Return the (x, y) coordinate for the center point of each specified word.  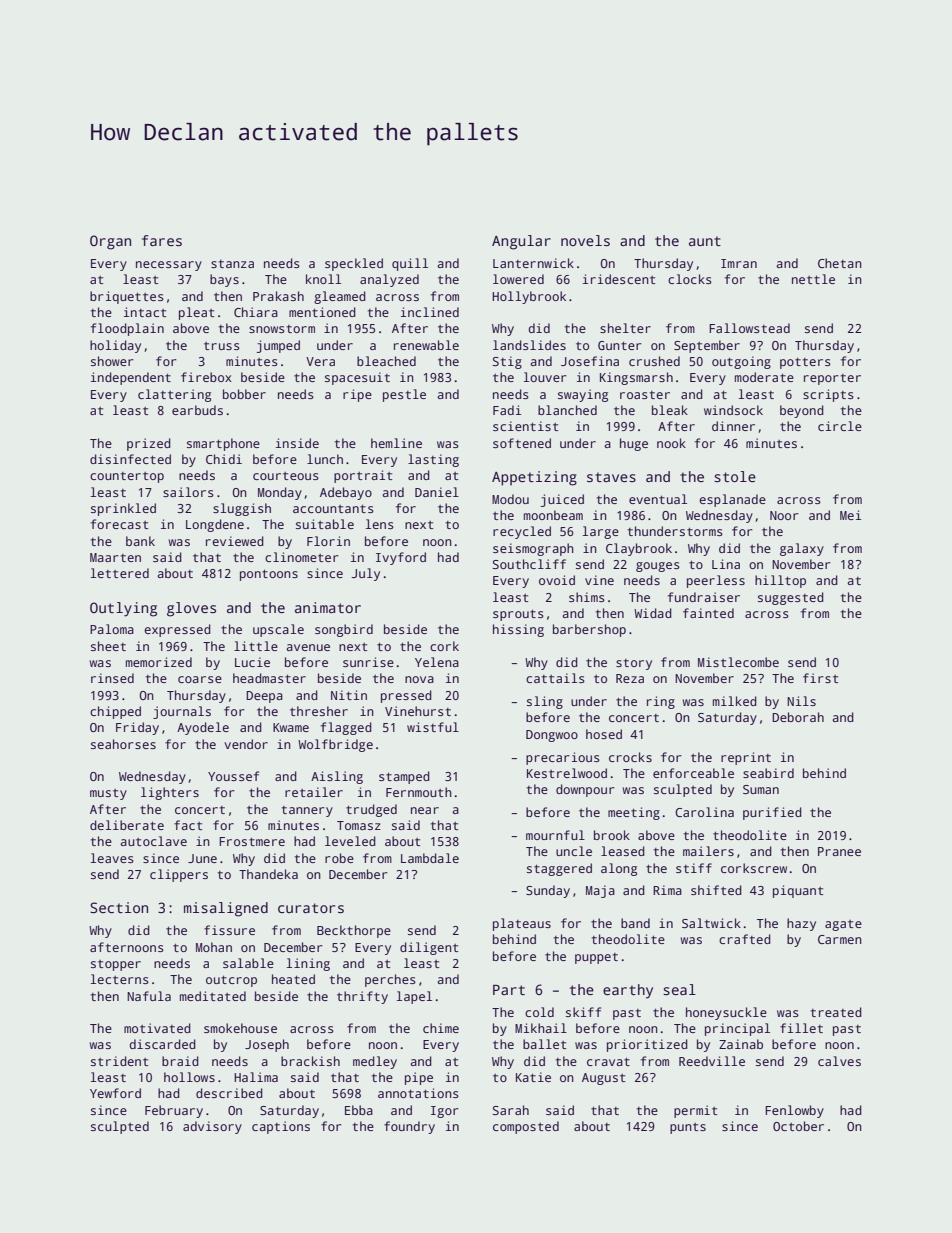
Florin (328, 541)
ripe (357, 395)
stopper (116, 965)
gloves (191, 609)
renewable (426, 345)
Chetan (840, 263)
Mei (850, 515)
